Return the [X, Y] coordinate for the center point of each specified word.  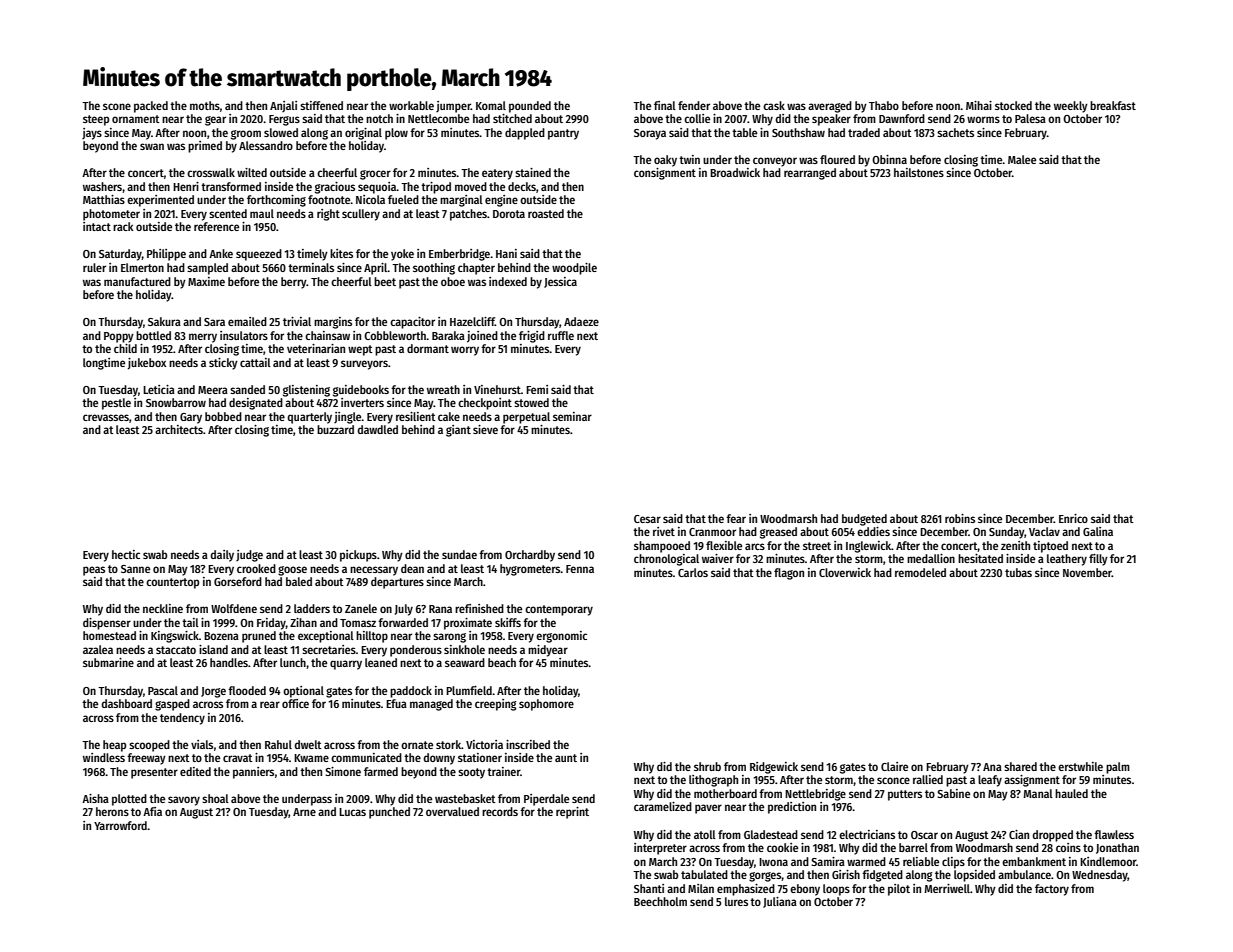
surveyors [364, 365]
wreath [443, 389]
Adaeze [581, 321]
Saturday [120, 255]
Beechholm [660, 901]
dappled [525, 134]
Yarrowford [120, 825]
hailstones [919, 172]
